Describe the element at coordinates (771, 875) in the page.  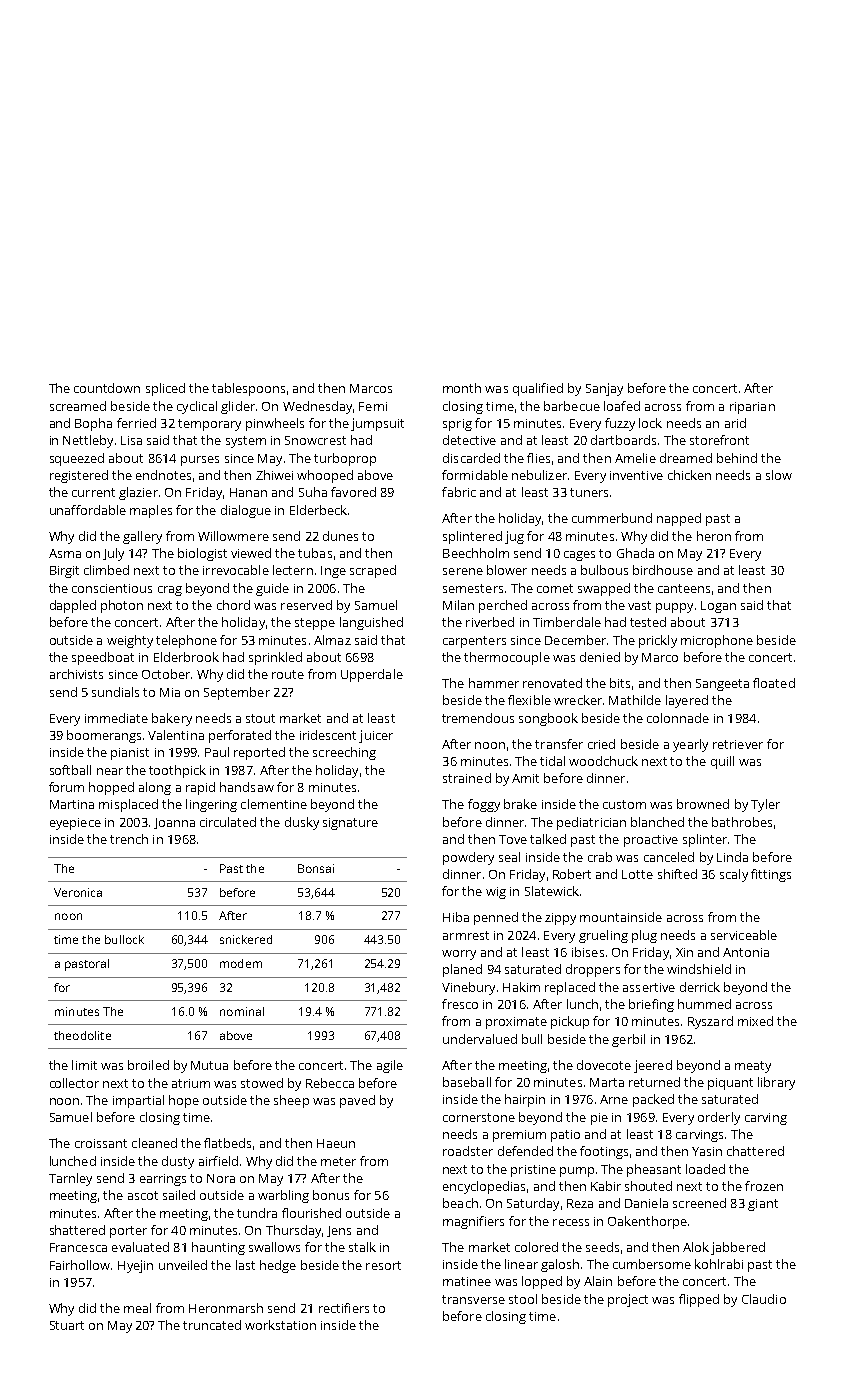
I see `fittings` at that location.
